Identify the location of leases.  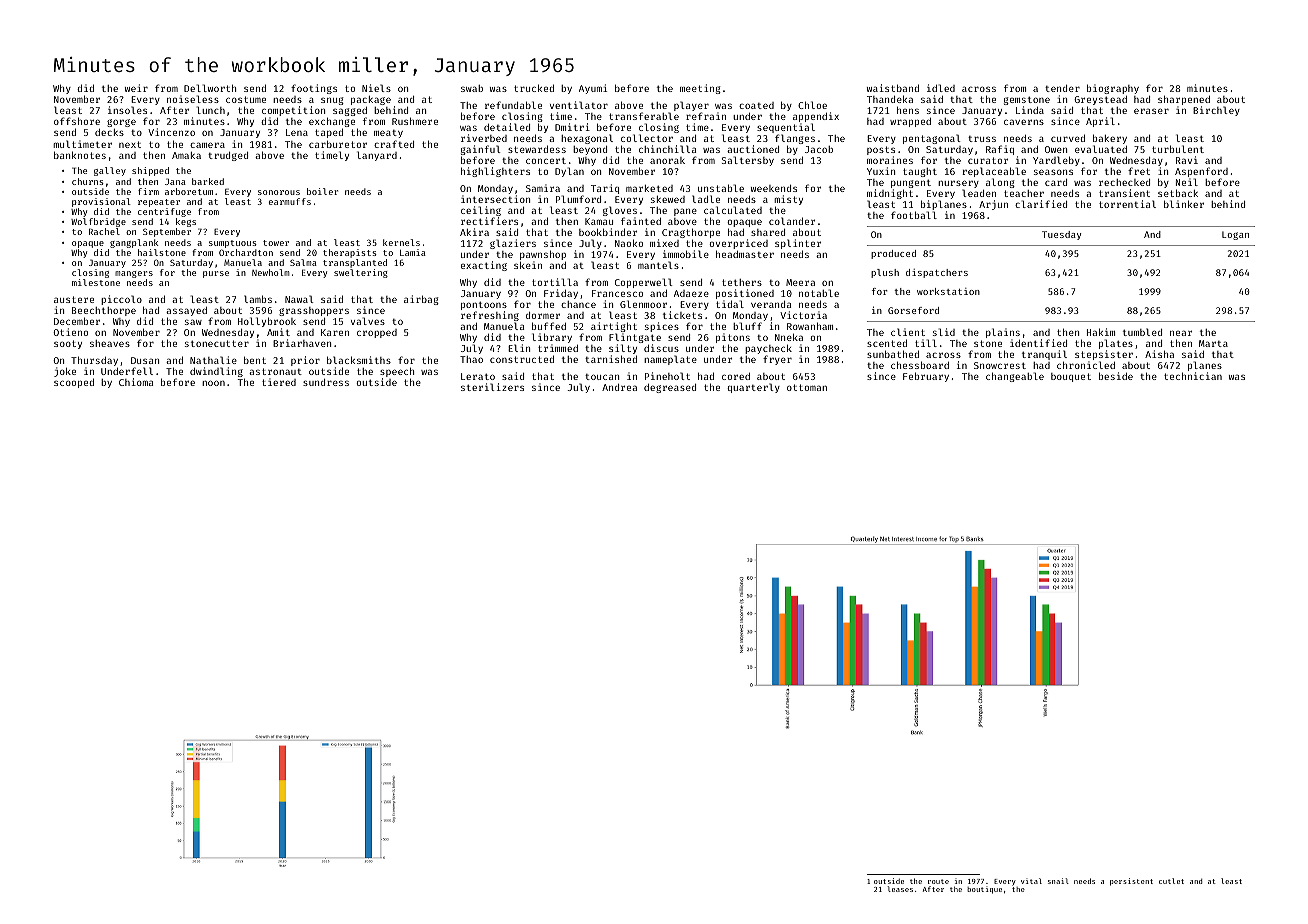
(900, 889).
